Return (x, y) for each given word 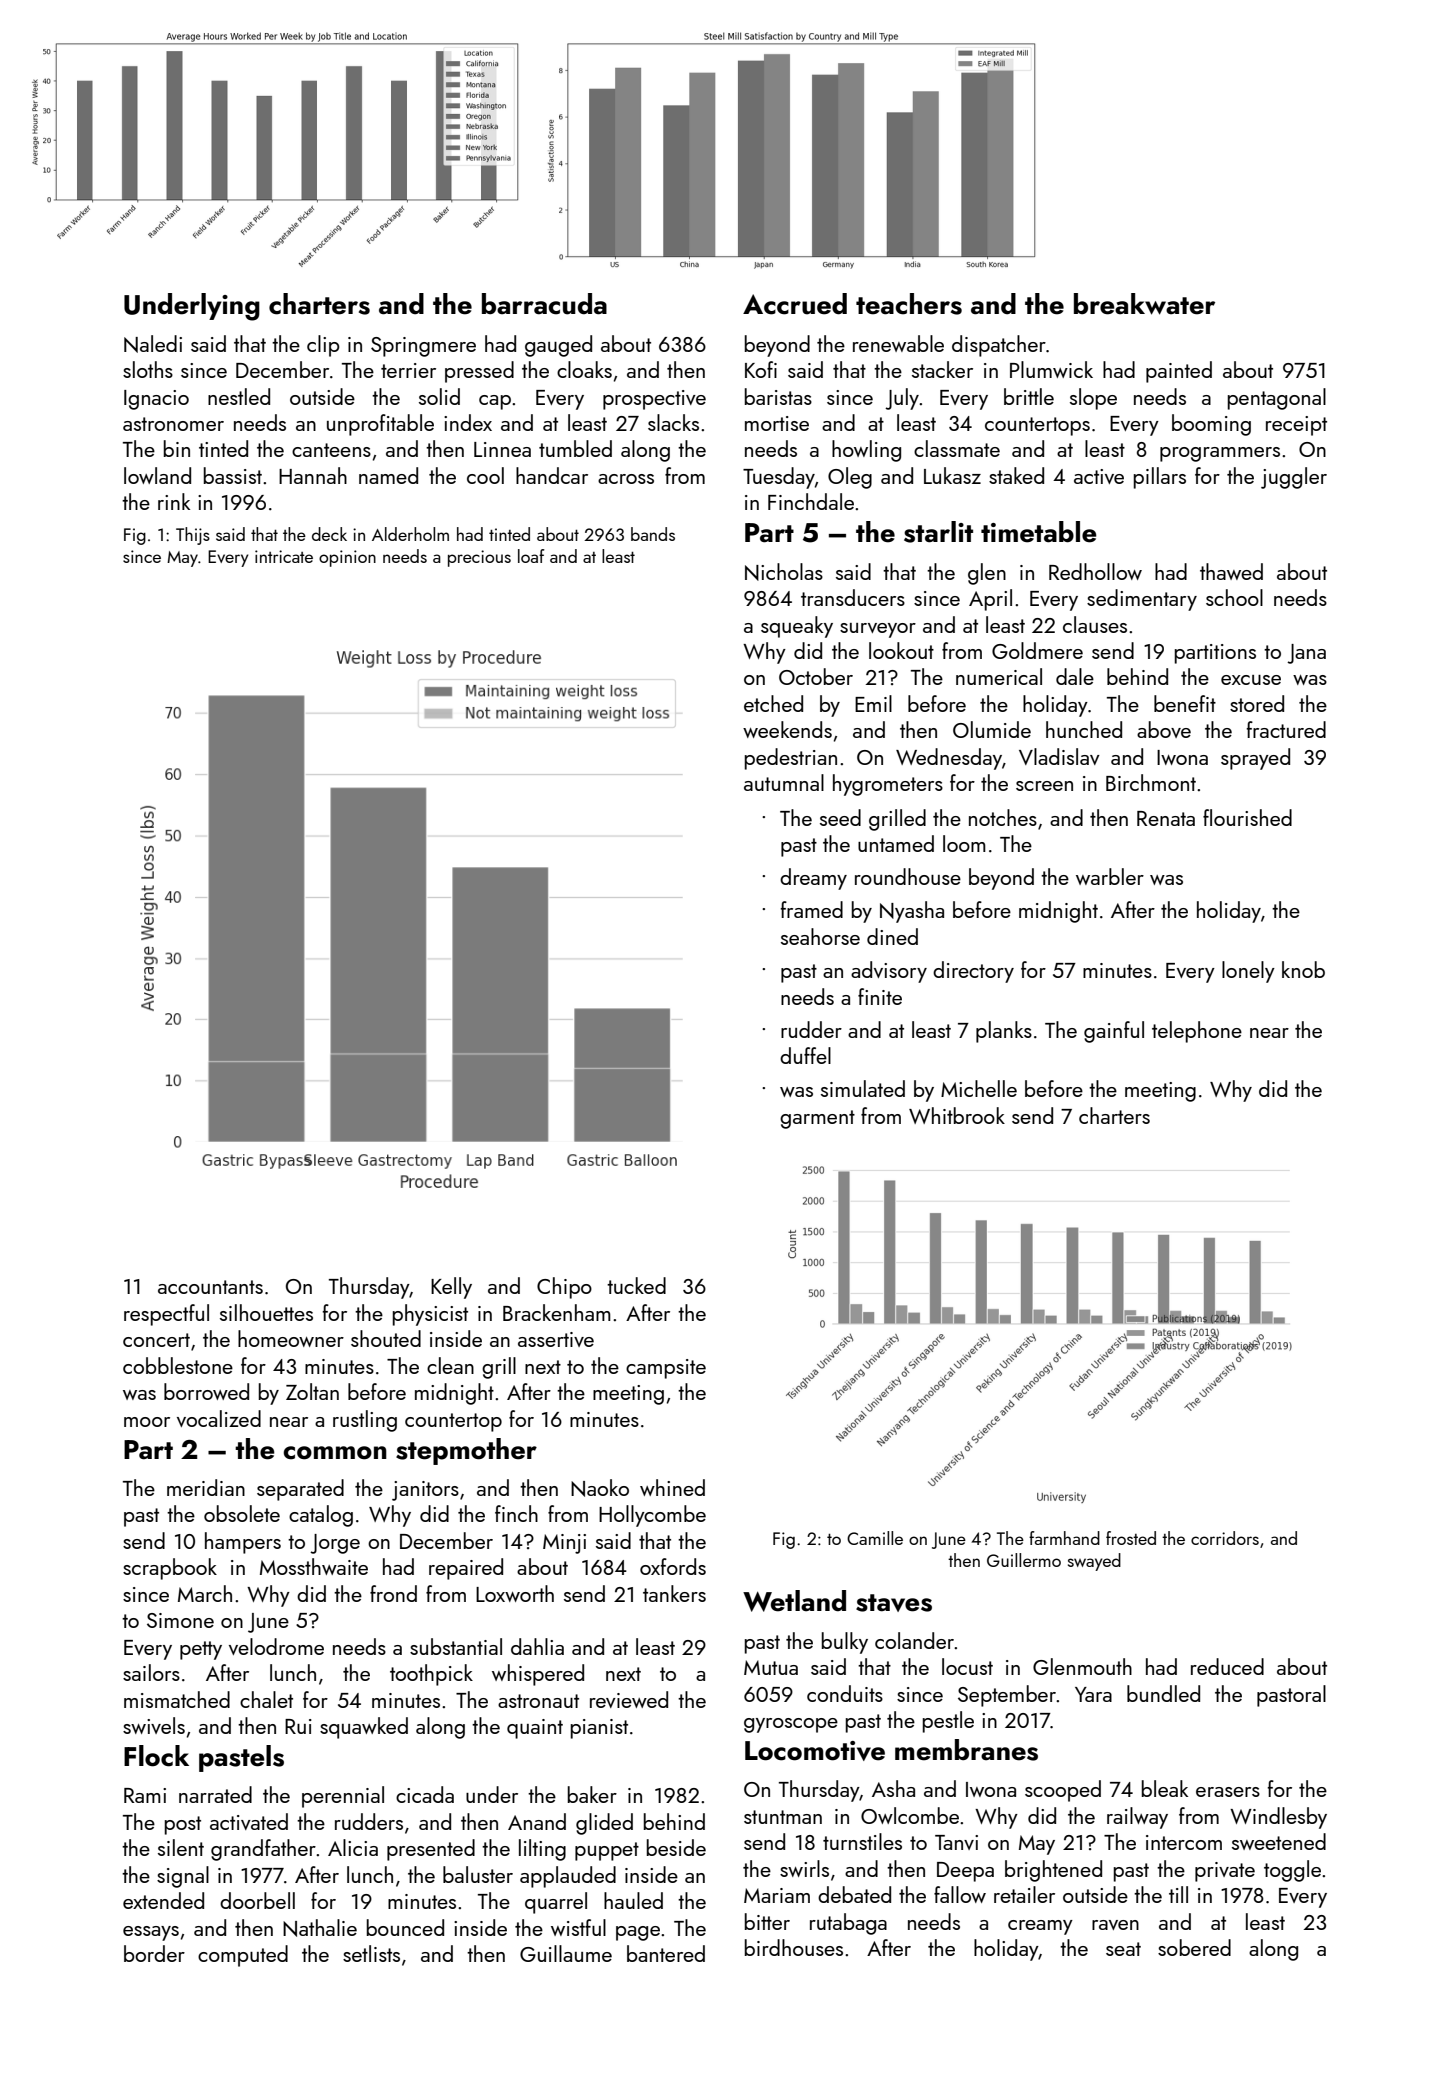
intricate (284, 556)
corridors (1225, 1538)
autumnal (784, 782)
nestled (239, 396)
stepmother (466, 1451)
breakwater (1144, 304)
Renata (1166, 818)
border (154, 1953)
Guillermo (1024, 1560)
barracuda (544, 304)
